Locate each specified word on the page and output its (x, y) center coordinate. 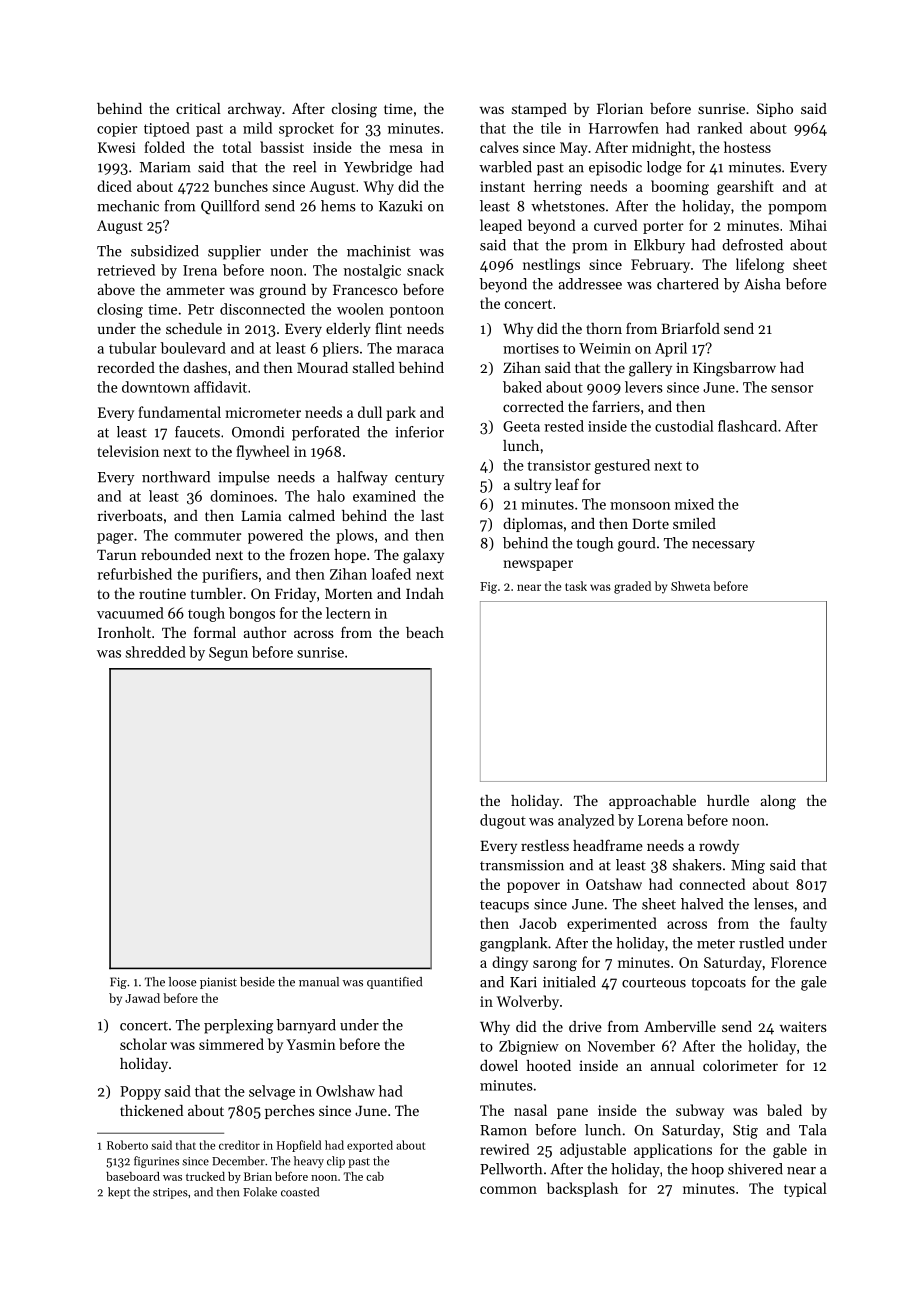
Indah (425, 593)
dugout (503, 821)
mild (257, 128)
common (508, 1190)
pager (115, 538)
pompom (797, 209)
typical (805, 1189)
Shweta (690, 586)
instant (502, 186)
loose (183, 982)
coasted (300, 1192)
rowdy (719, 847)
